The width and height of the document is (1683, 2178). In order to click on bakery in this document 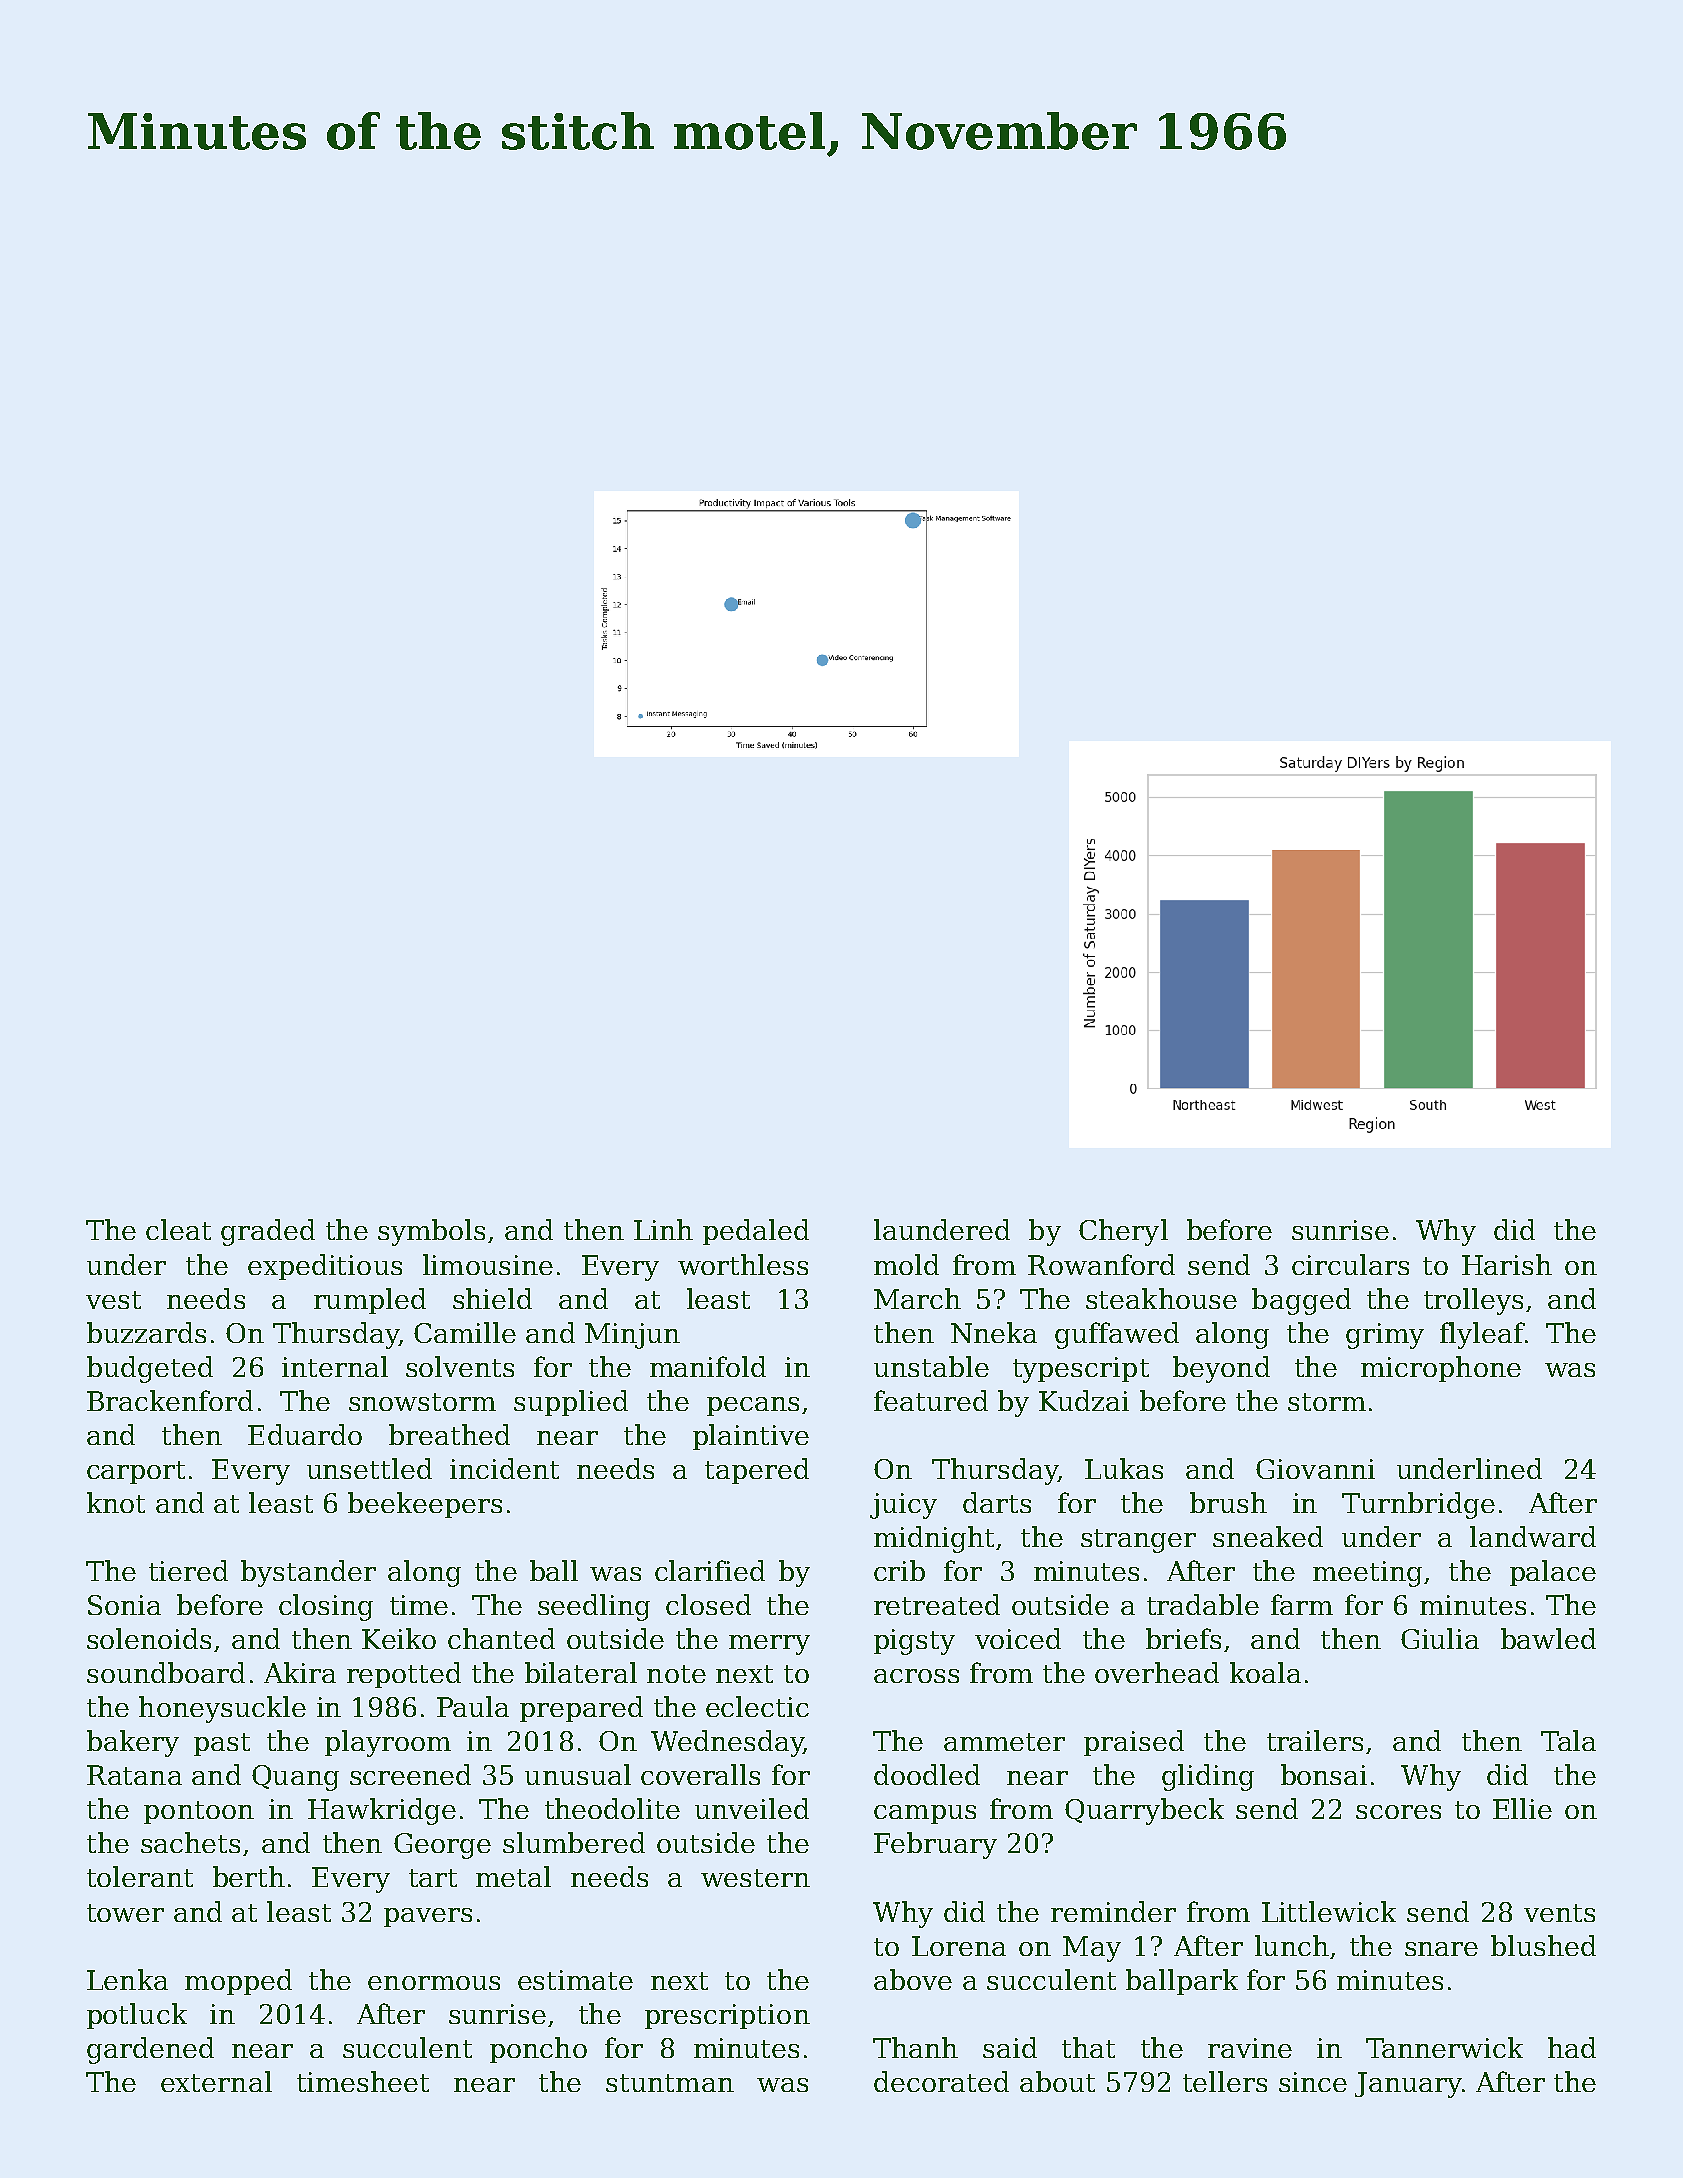, I will do `click(133, 1743)`.
